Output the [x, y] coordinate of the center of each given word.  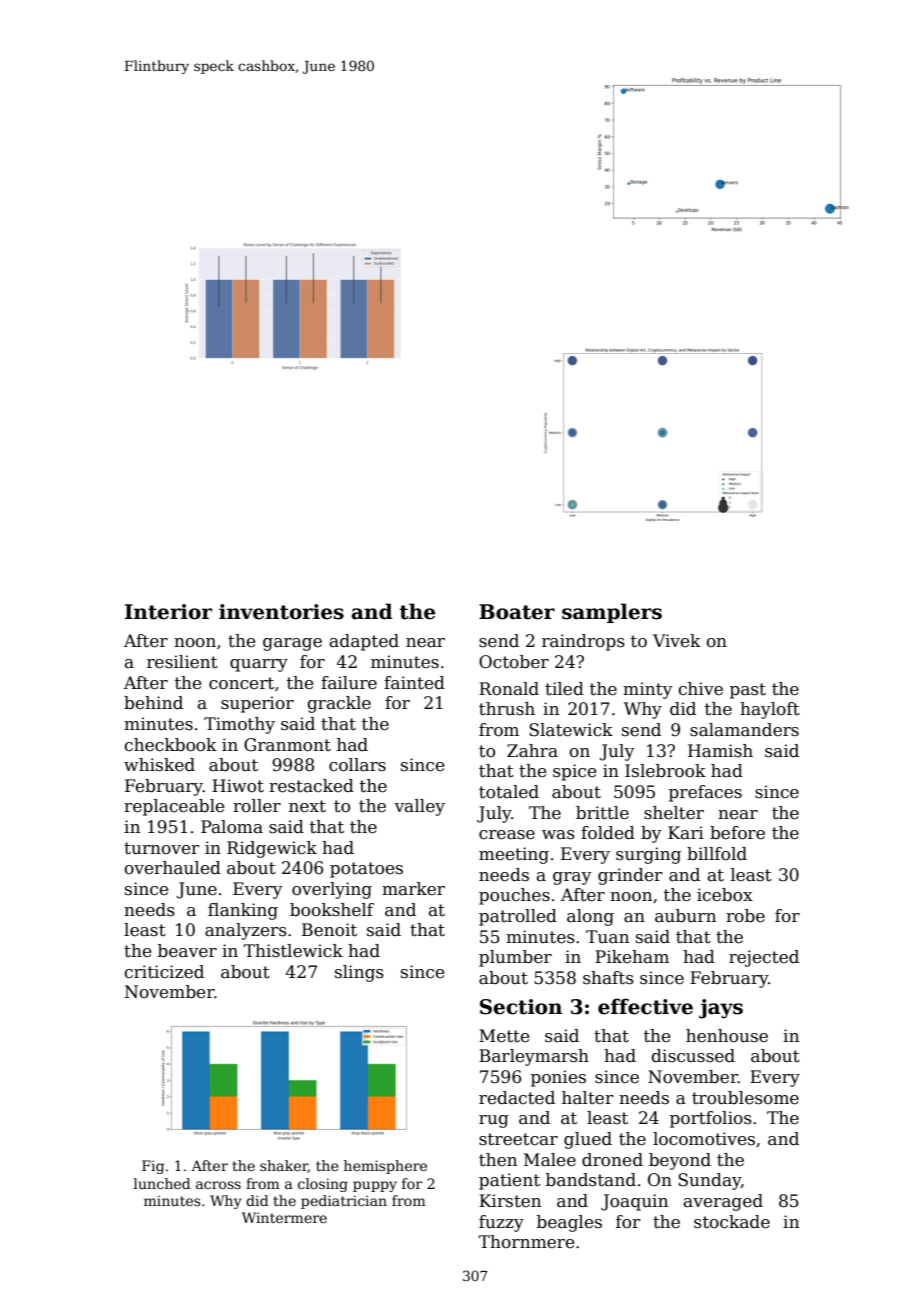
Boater [517, 612]
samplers [612, 613]
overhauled [173, 868]
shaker [284, 1166]
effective [645, 1006]
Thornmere [526, 1242]
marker [413, 889]
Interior [168, 612]
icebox [725, 895]
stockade [732, 1222]
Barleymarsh [534, 1057]
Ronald [509, 689]
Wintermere [284, 1217]
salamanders [744, 730]
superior [257, 704]
